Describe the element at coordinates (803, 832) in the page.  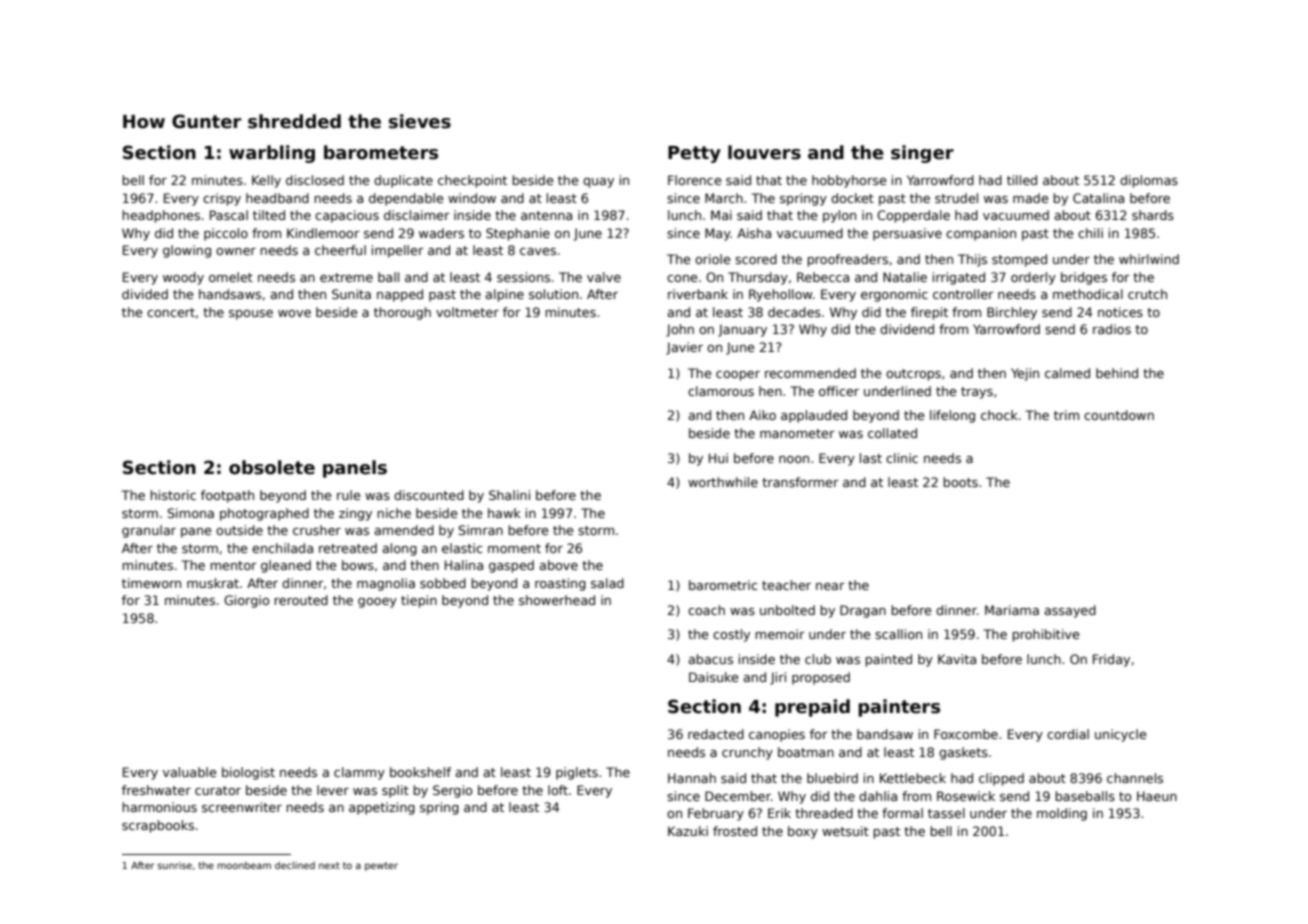
I see `boxy` at that location.
